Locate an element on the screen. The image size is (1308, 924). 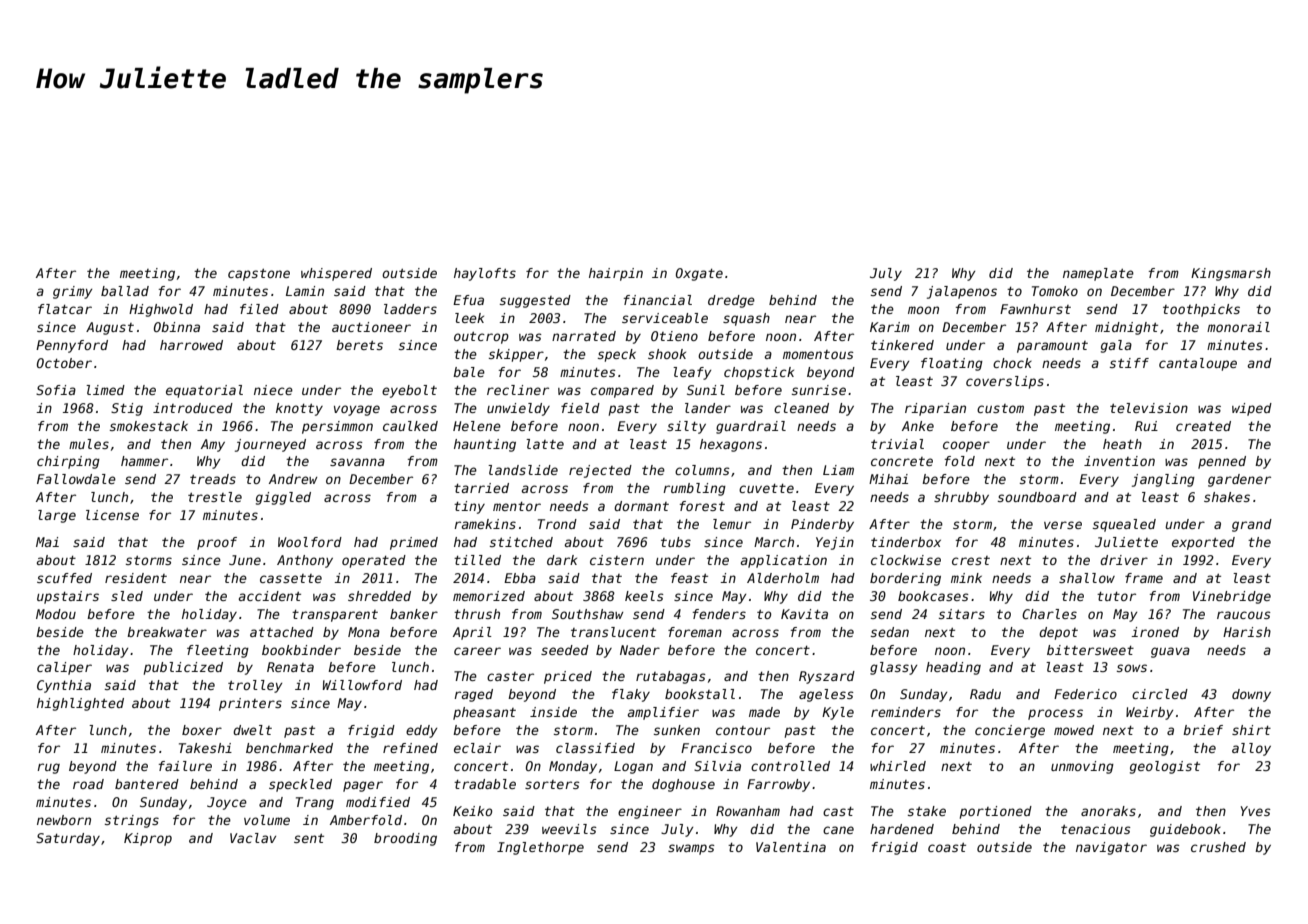
shakes is located at coordinates (1227, 497).
